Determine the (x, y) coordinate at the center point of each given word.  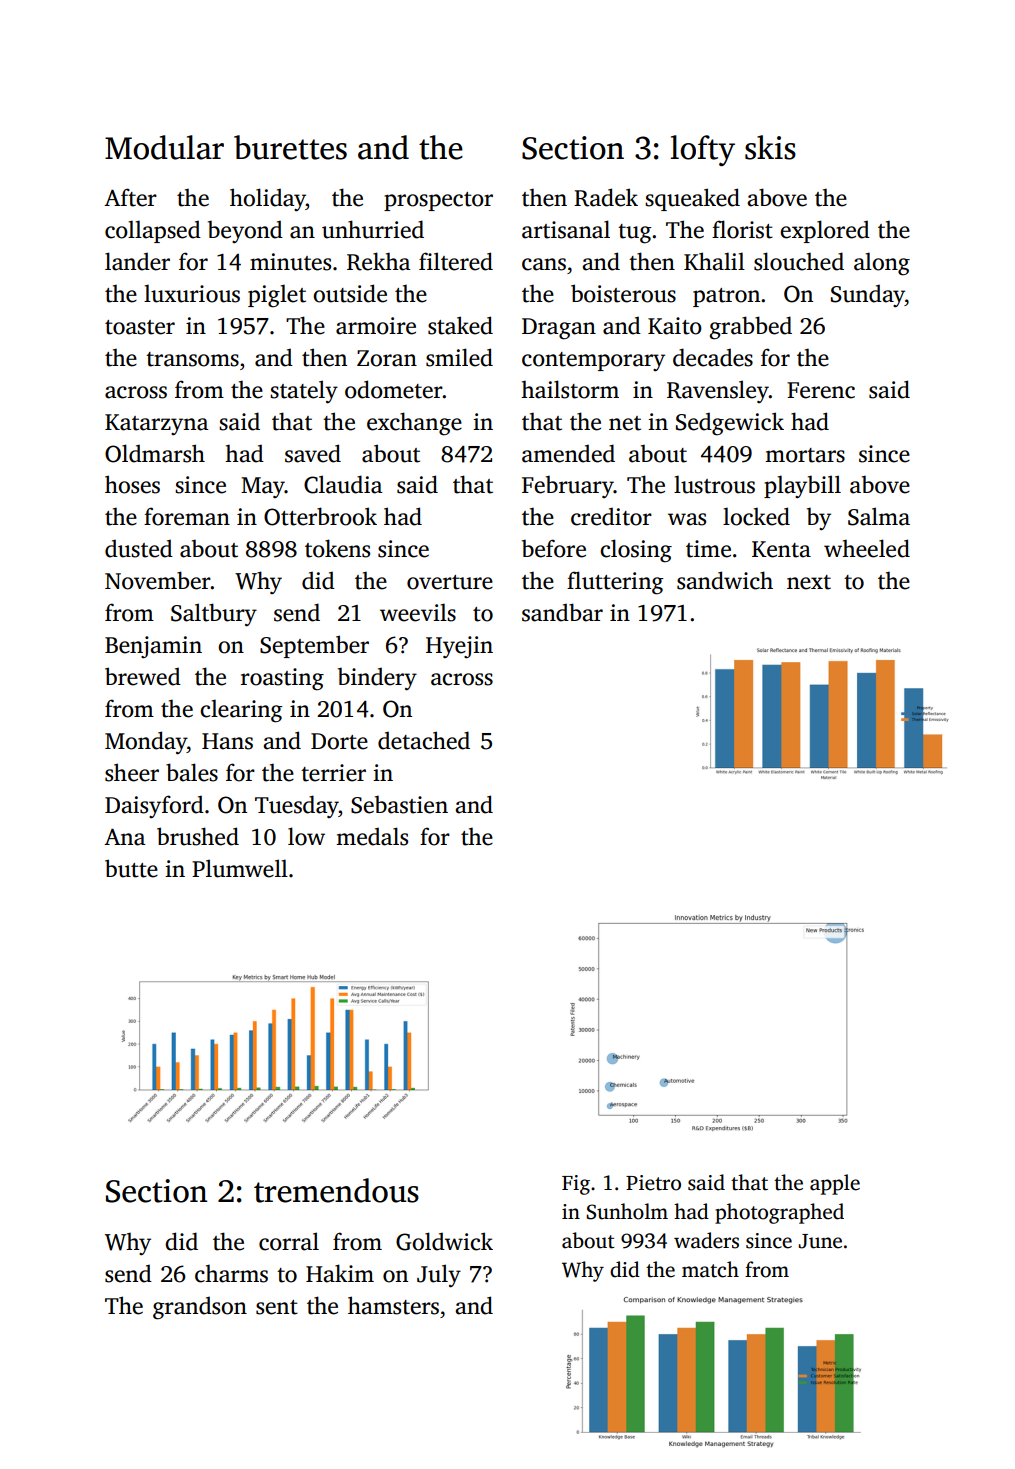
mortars (805, 455)
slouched (799, 261)
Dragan (559, 329)
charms (231, 1273)
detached (424, 740)
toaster (140, 327)
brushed (198, 836)
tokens (337, 548)
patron (726, 297)
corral (289, 1241)
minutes (290, 262)
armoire (376, 326)
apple (835, 1184)
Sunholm (627, 1211)
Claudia (343, 484)
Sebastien (399, 804)
